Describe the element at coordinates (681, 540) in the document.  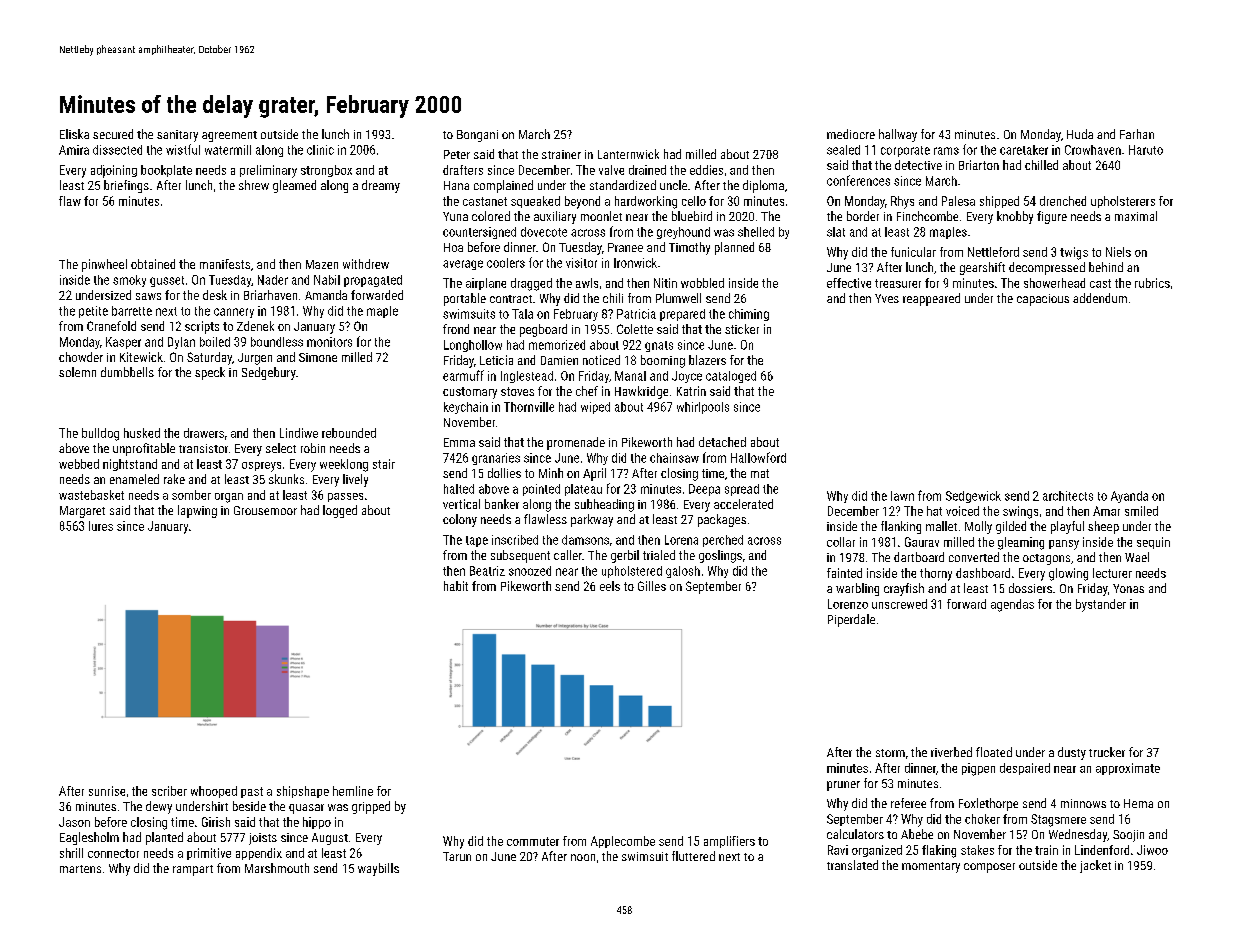
I see `Lorena` at that location.
